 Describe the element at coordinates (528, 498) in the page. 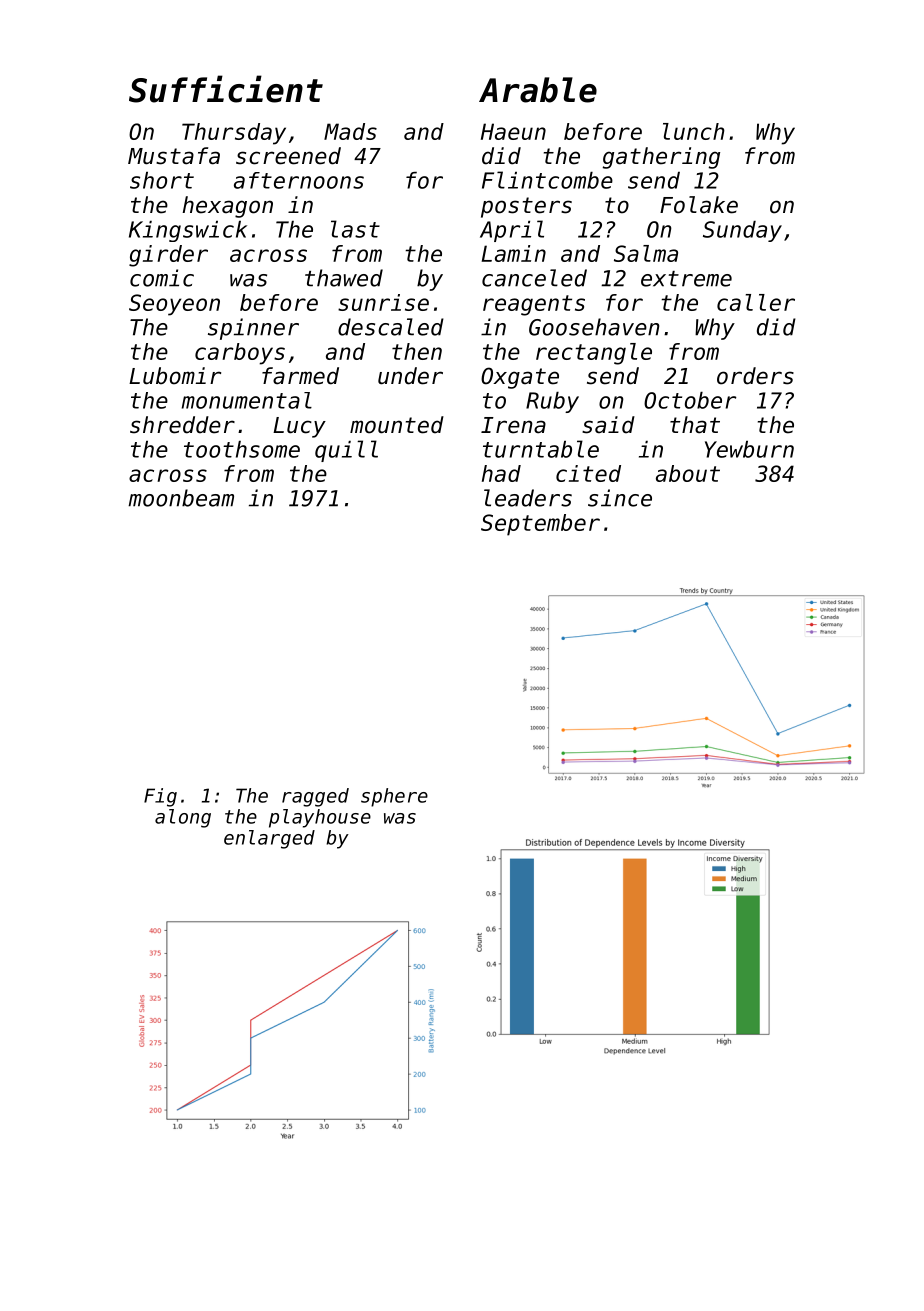

I see `leaders` at that location.
